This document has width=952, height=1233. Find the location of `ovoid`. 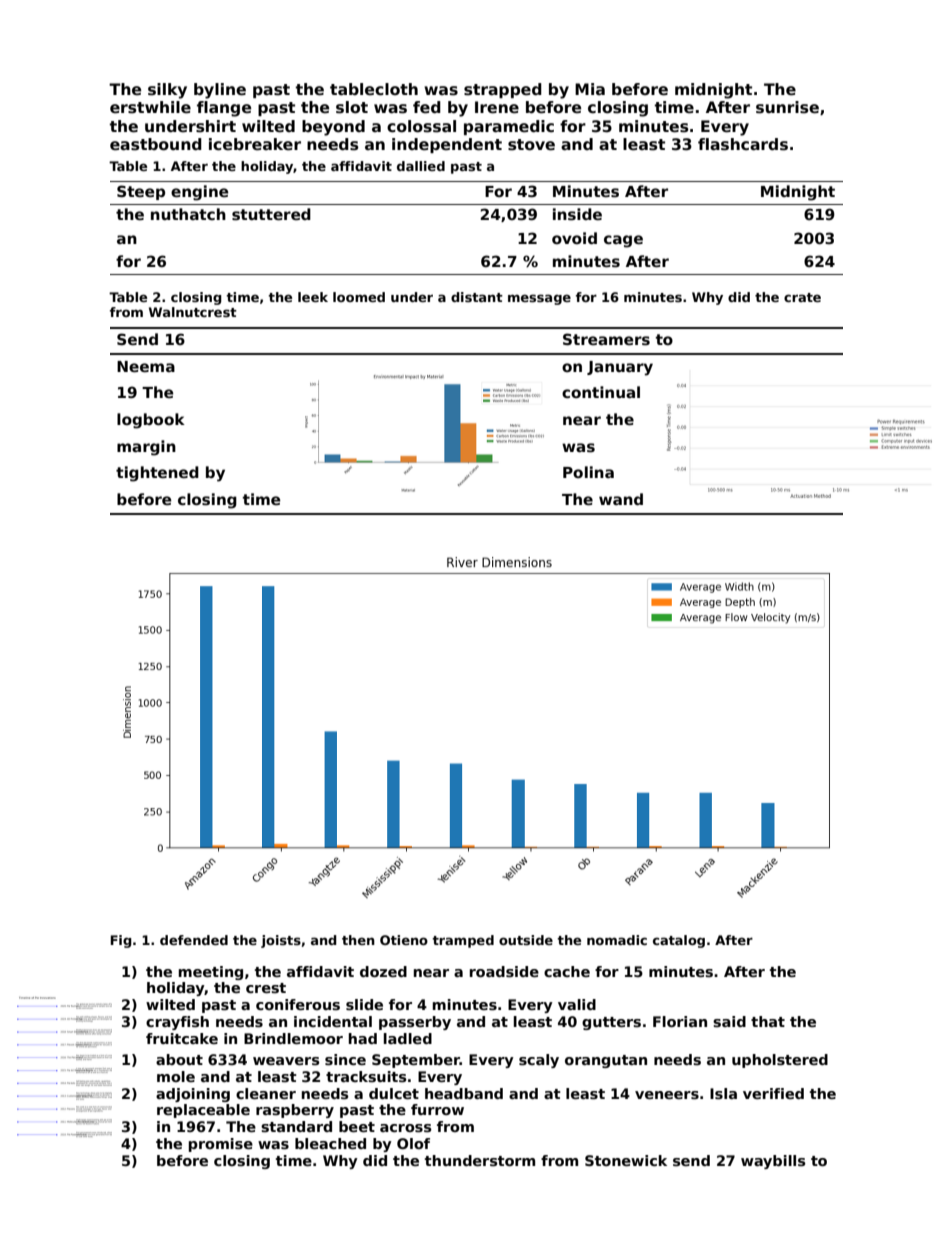

ovoid is located at coordinates (574, 238).
